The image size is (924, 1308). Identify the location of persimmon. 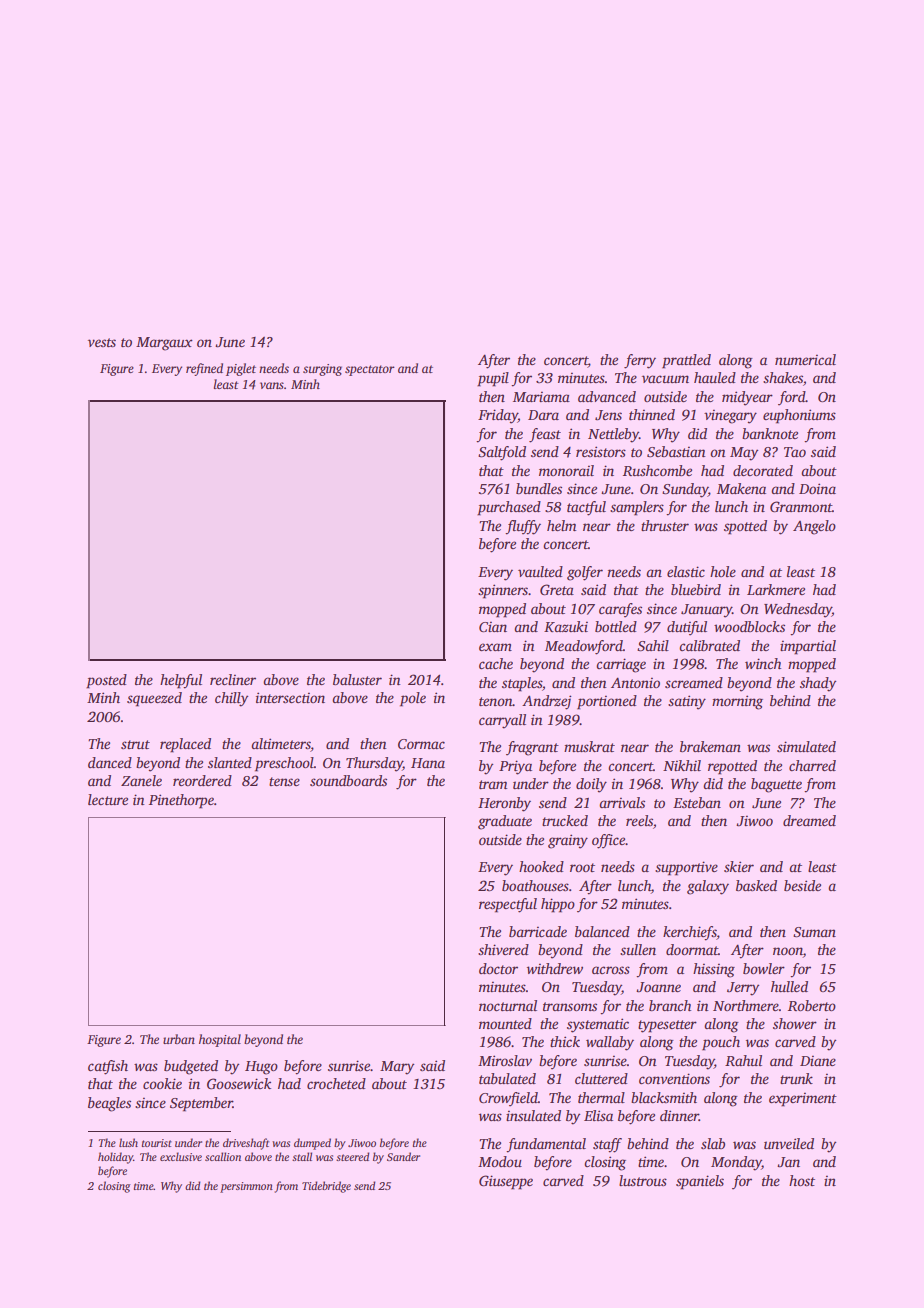
(246, 1187).
